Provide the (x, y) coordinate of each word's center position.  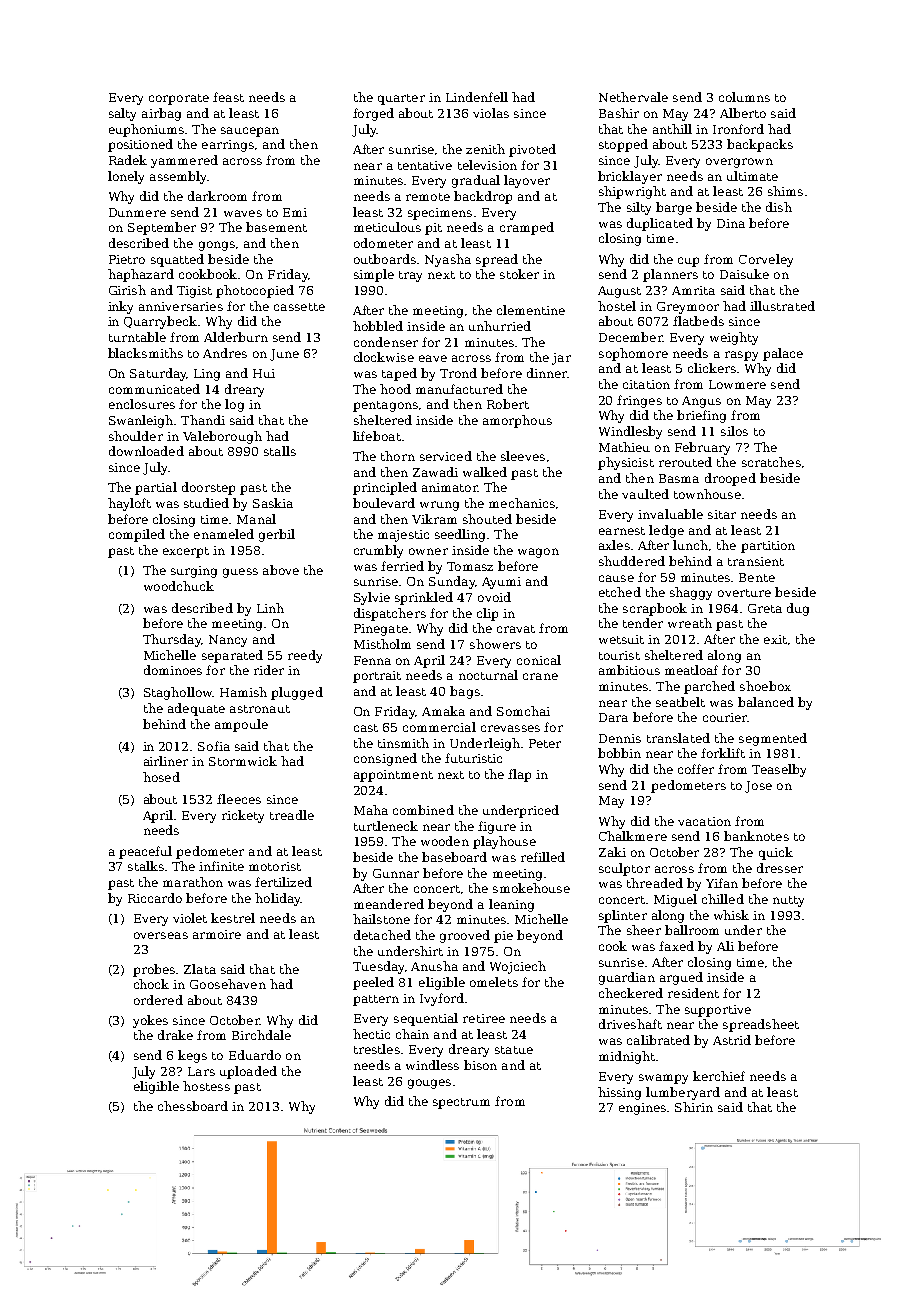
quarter (401, 99)
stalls (280, 451)
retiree (484, 1018)
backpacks (760, 145)
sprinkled (424, 598)
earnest (622, 531)
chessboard (193, 1106)
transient (756, 561)
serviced (446, 456)
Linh (270, 608)
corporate (179, 99)
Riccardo (155, 898)
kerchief (719, 1076)
